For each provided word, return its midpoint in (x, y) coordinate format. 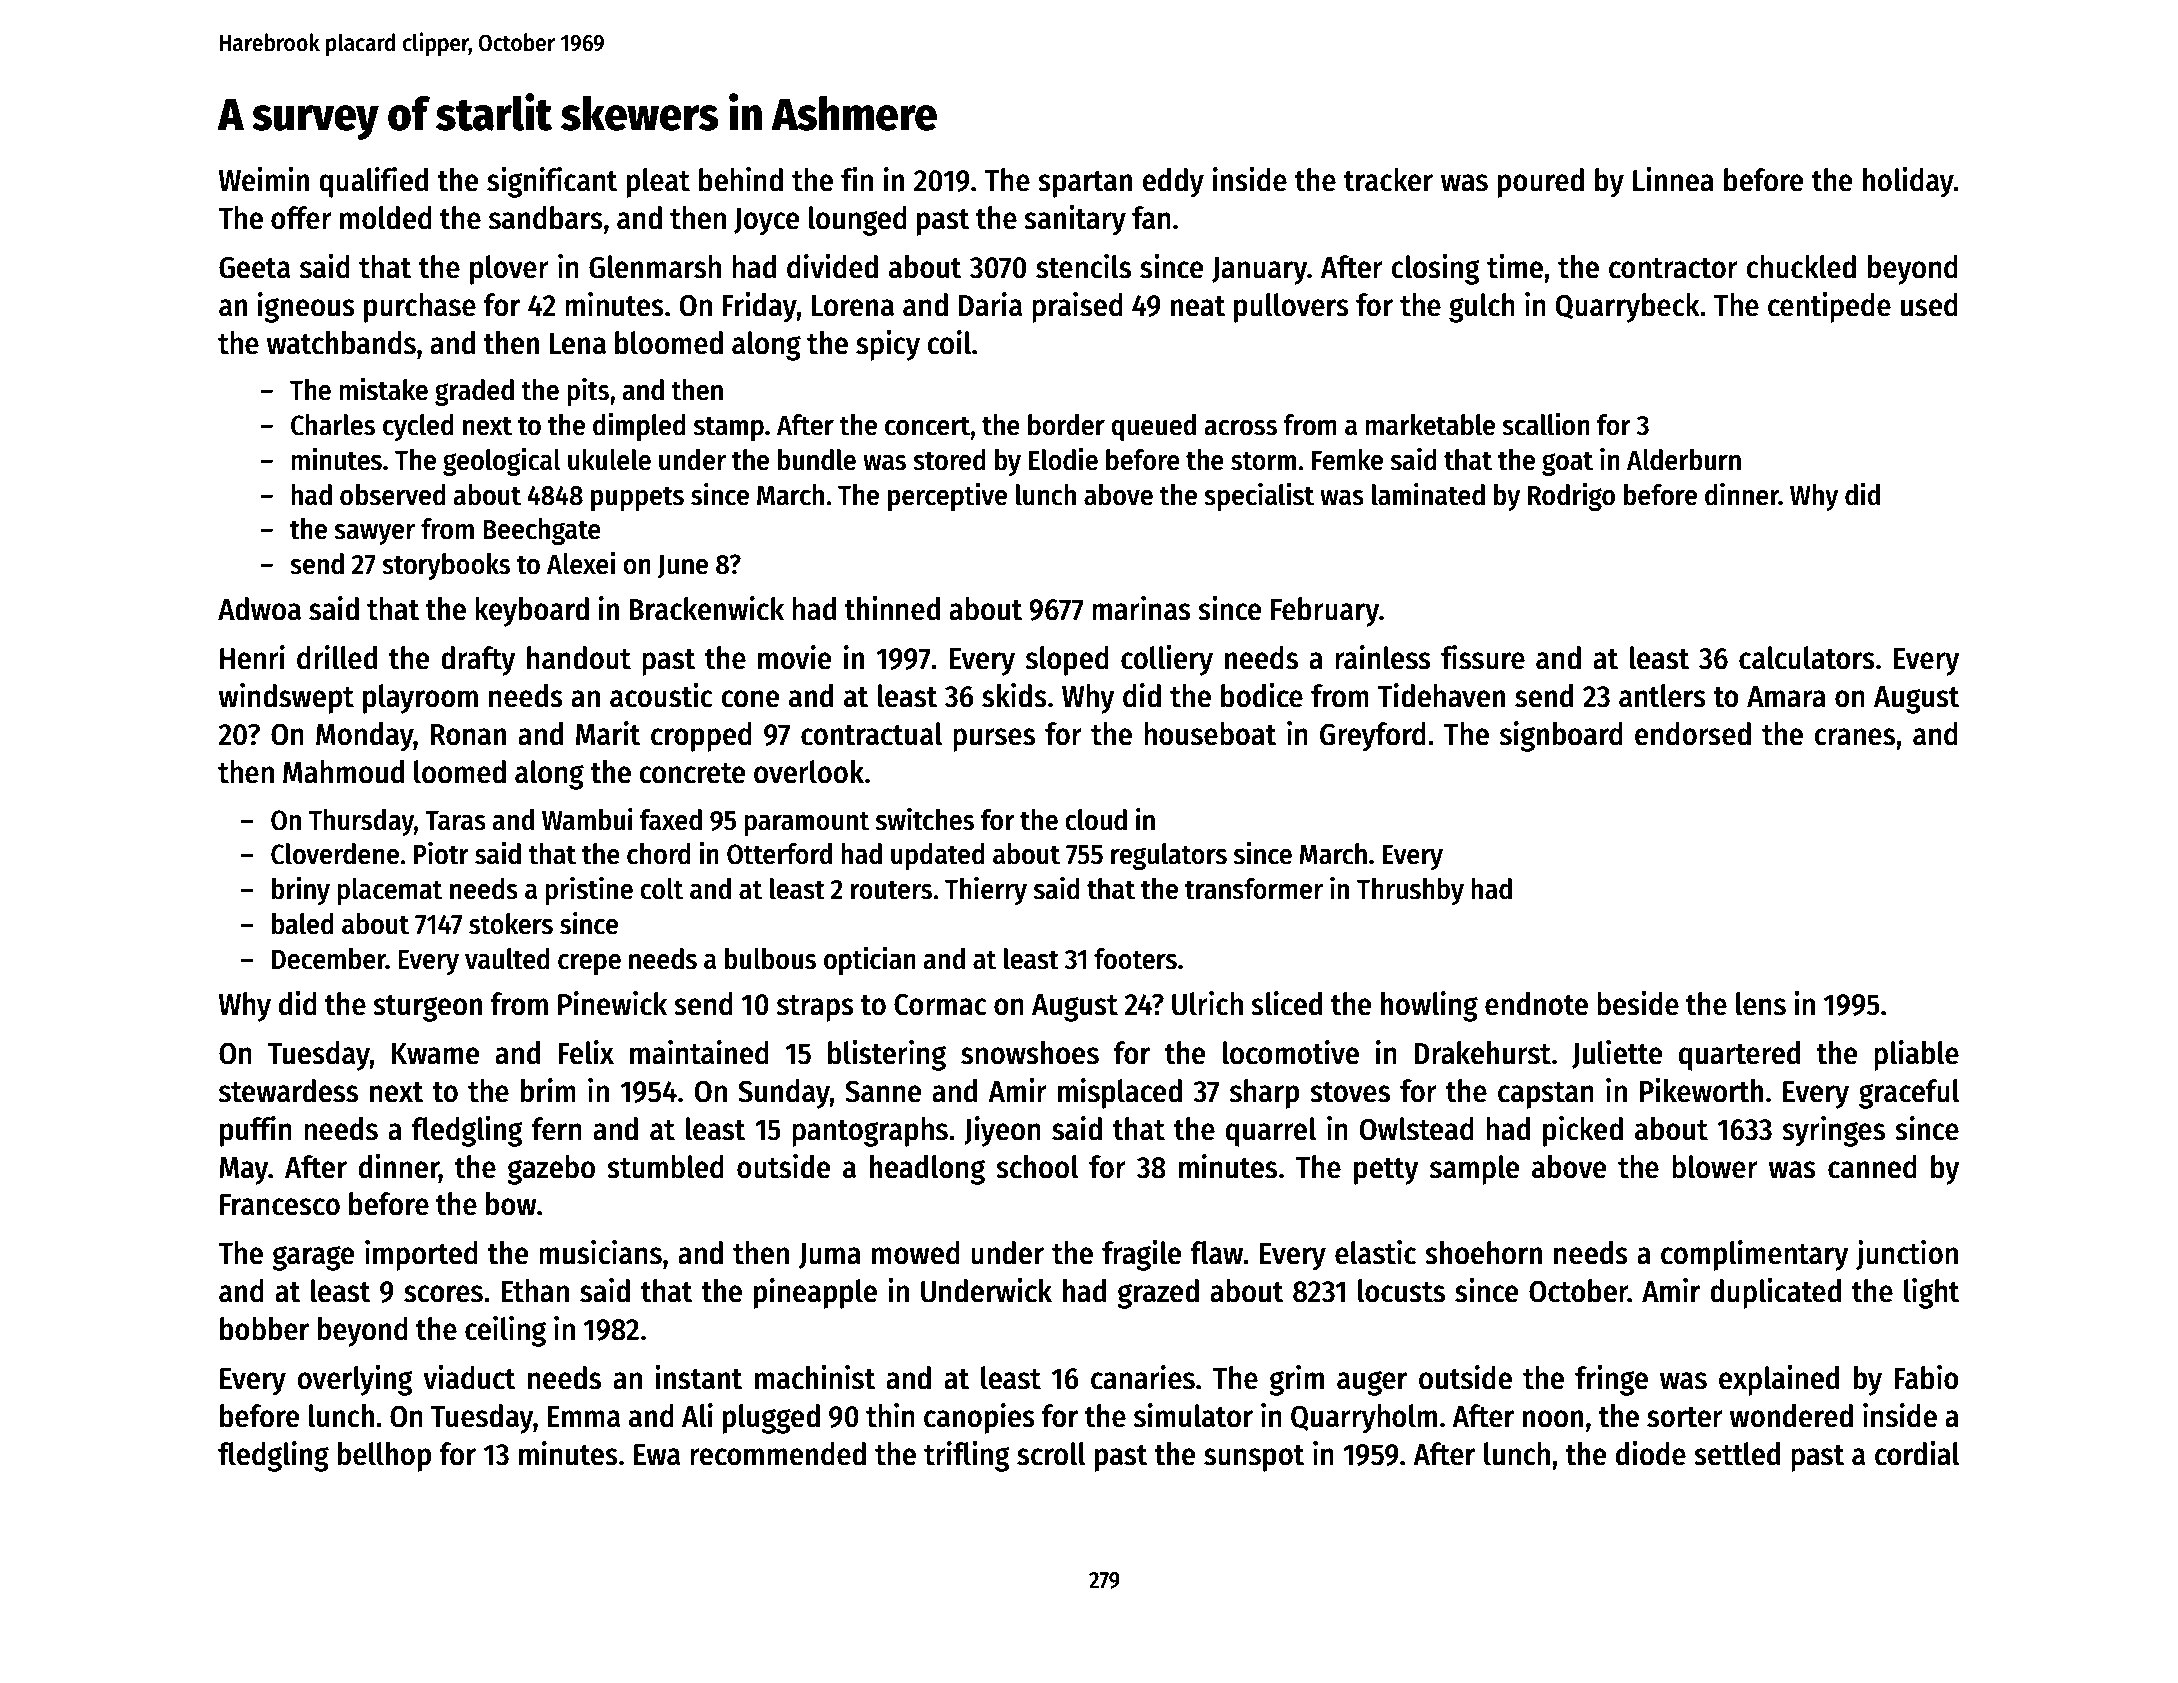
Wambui (587, 819)
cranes (1854, 737)
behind (741, 179)
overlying (355, 1380)
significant (552, 182)
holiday (1908, 182)
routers (891, 890)
